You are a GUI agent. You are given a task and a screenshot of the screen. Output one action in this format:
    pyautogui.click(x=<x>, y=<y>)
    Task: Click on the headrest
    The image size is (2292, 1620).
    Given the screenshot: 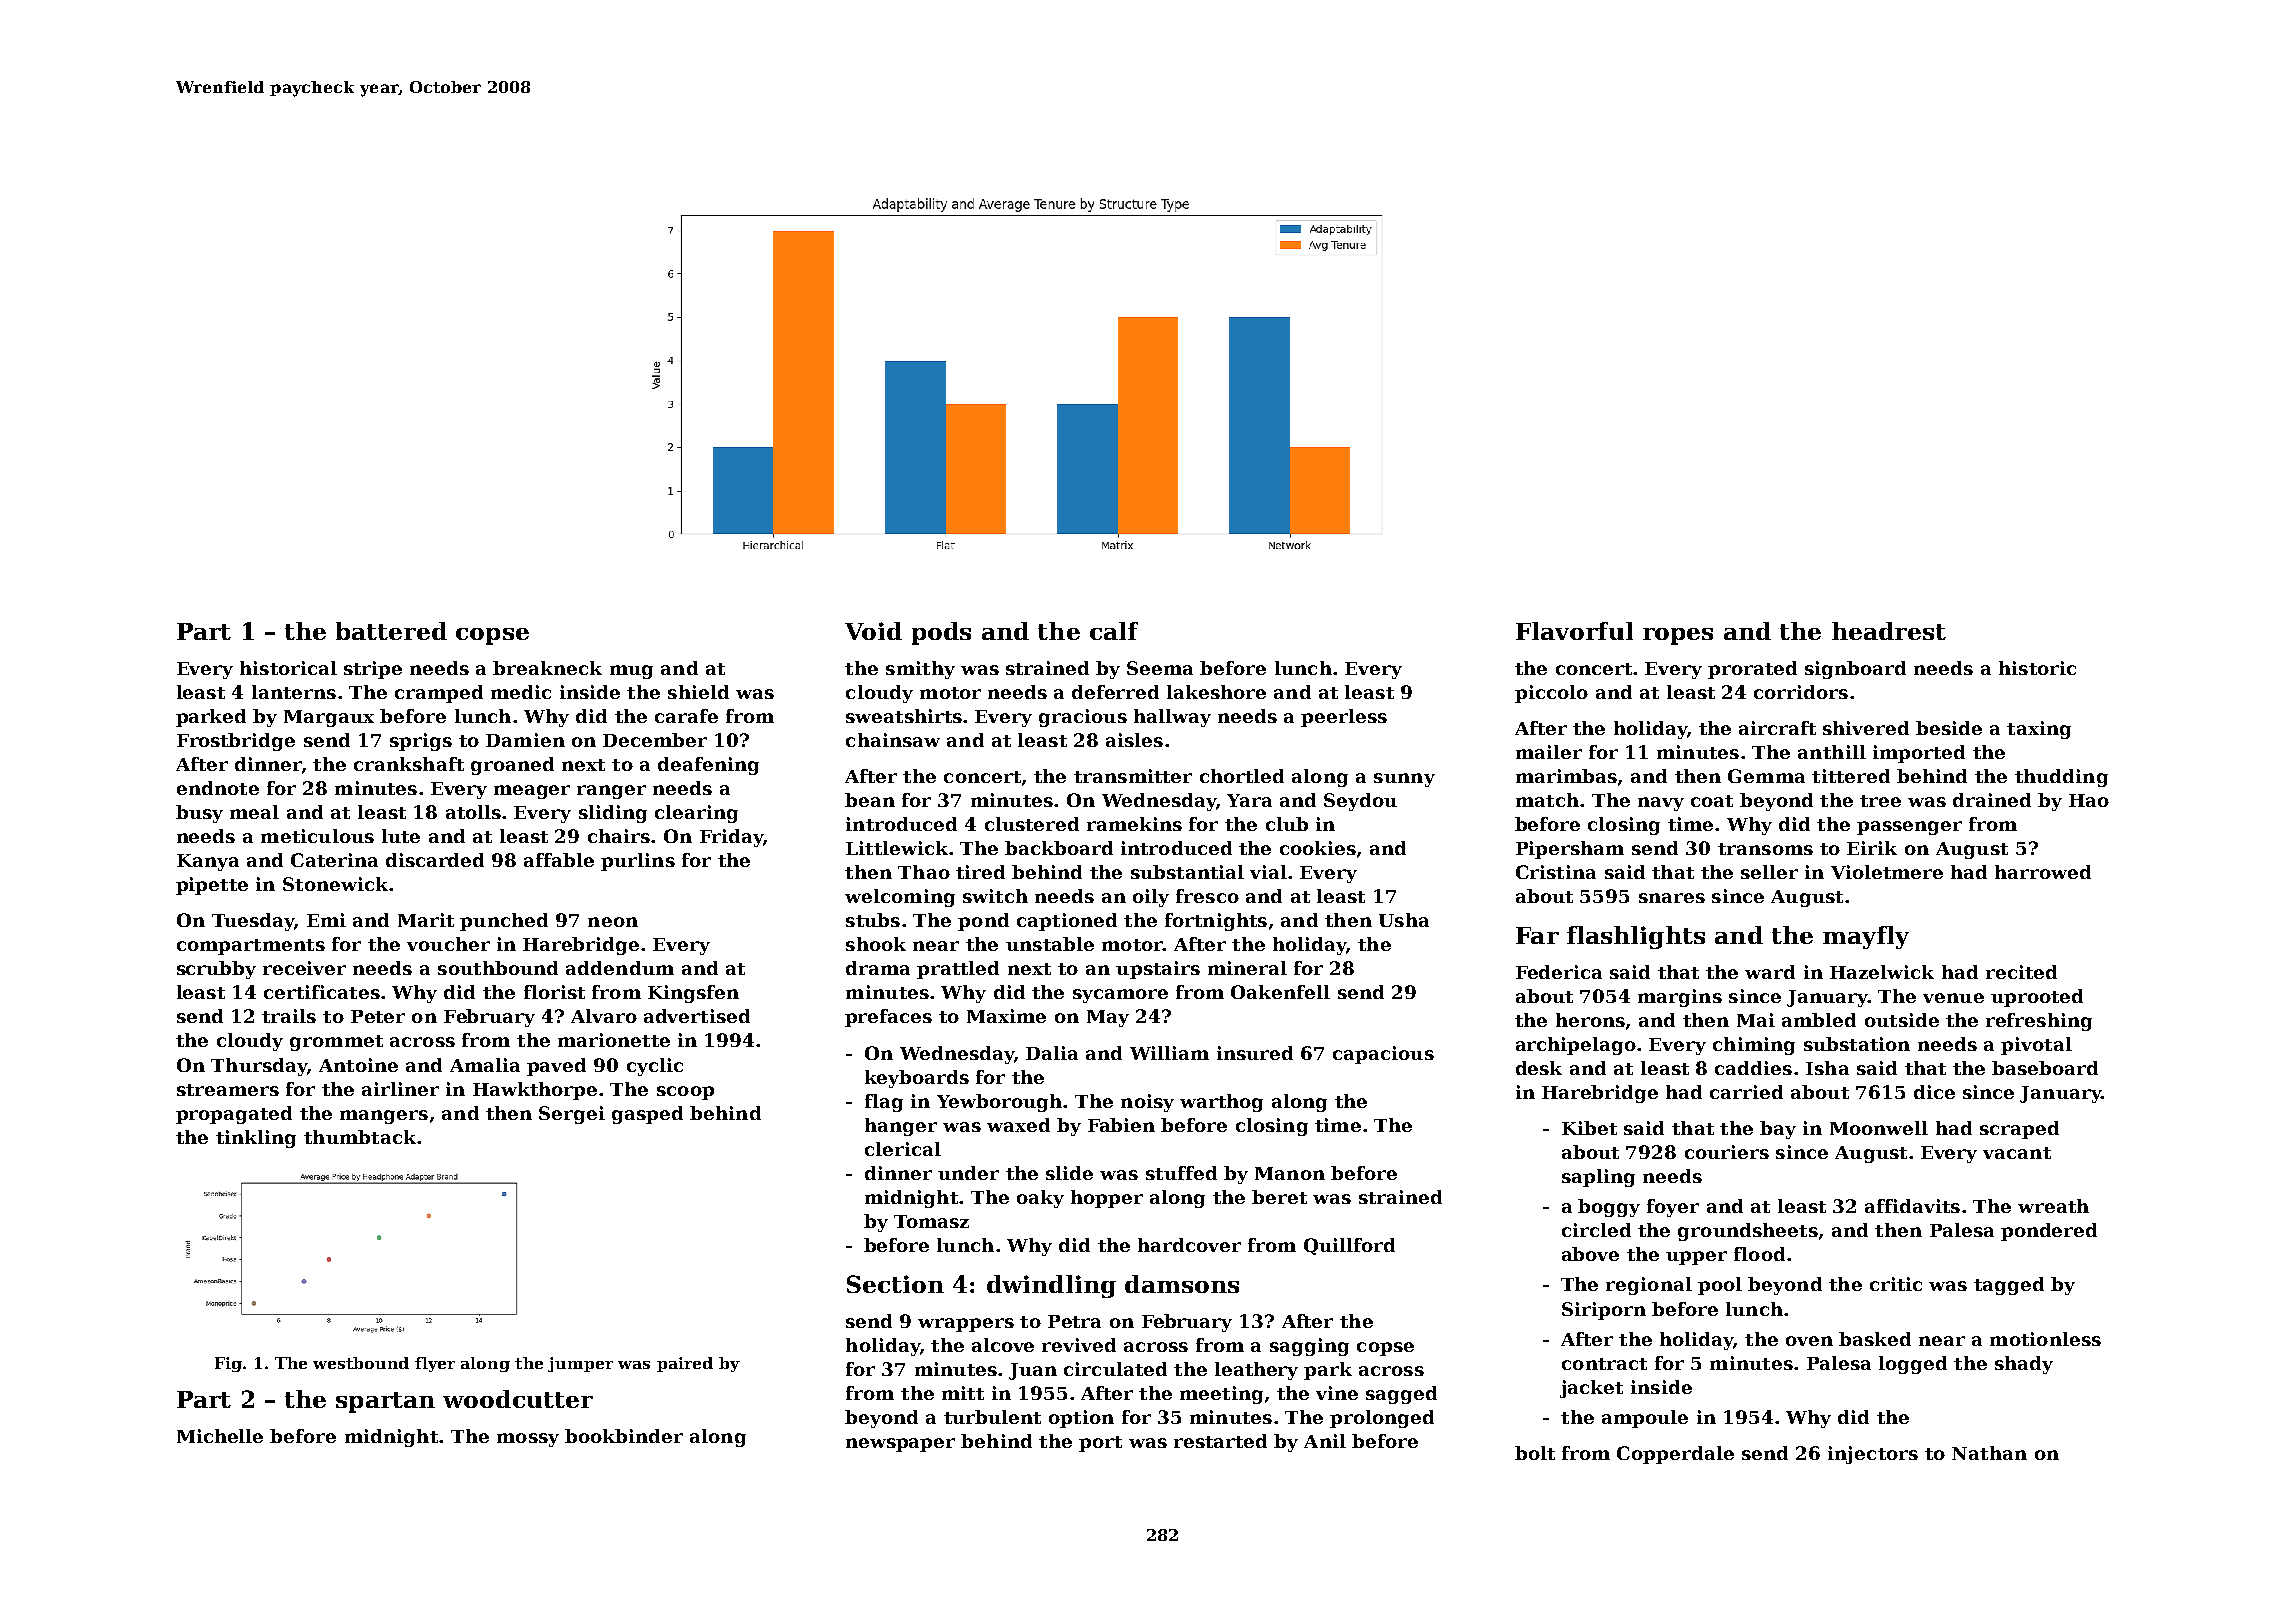 What is the action you would take?
    pyautogui.click(x=1889, y=631)
